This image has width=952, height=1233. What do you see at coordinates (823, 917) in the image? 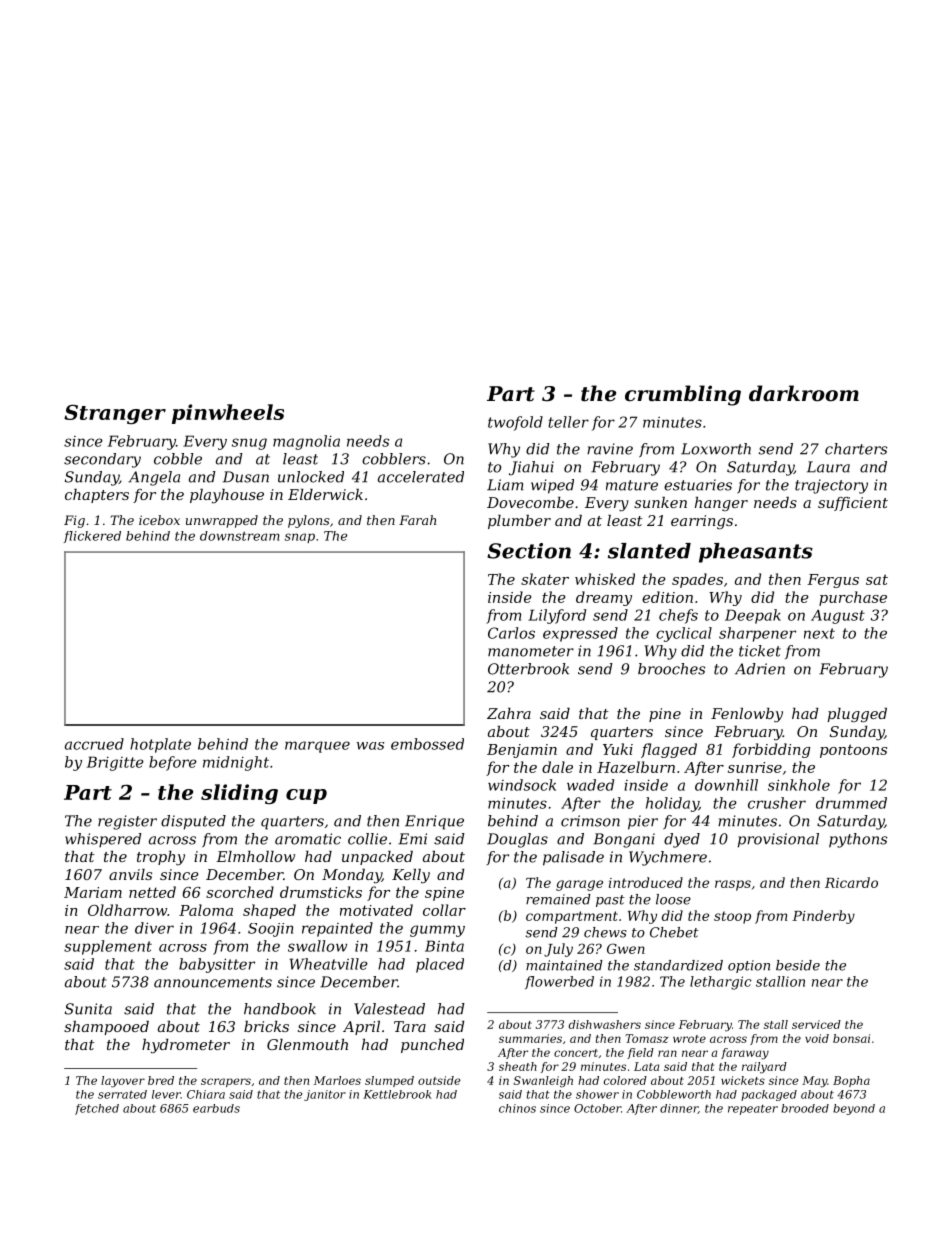
I see `Pinderby` at bounding box center [823, 917].
